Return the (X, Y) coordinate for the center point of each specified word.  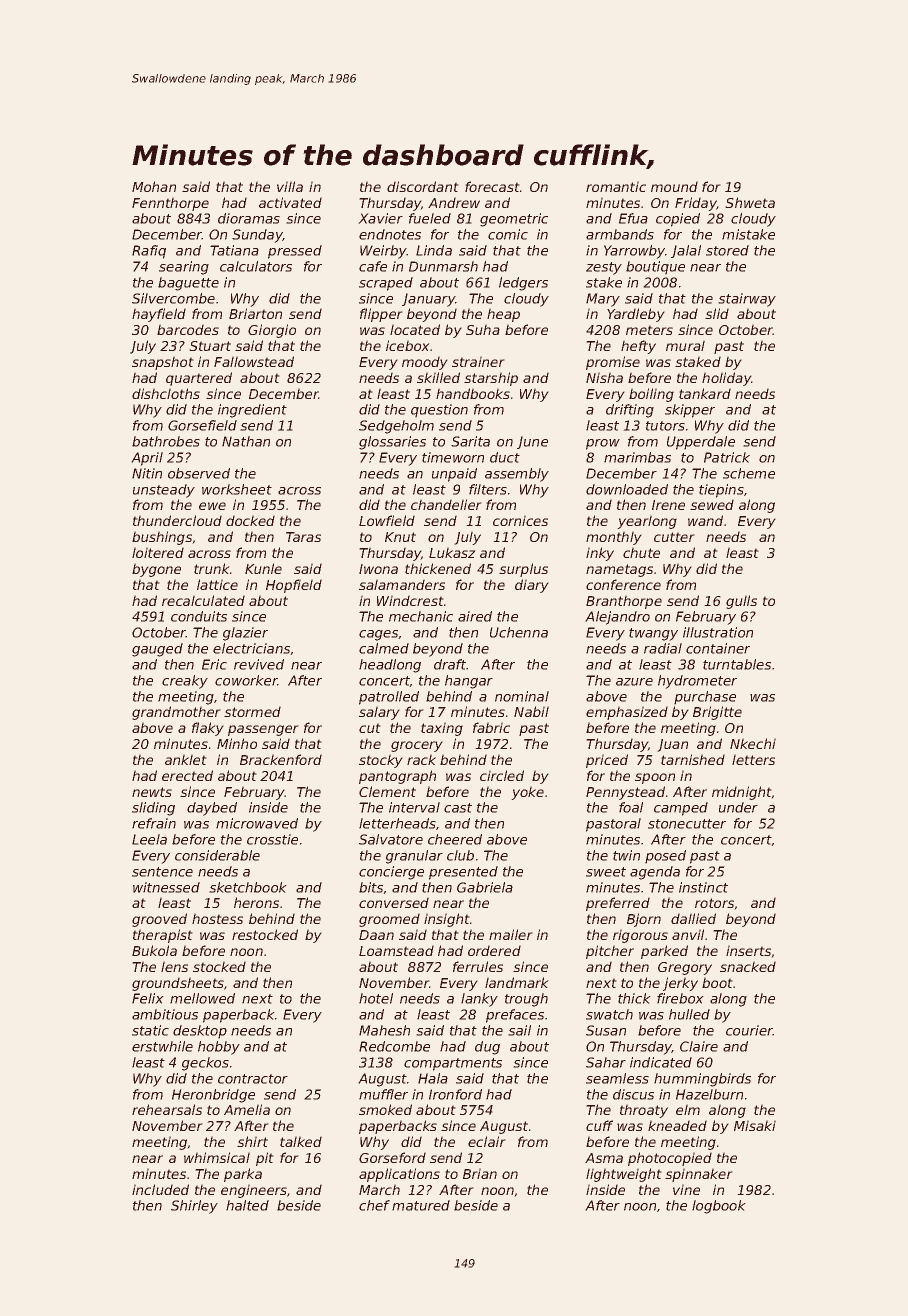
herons (256, 902)
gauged (157, 650)
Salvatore (391, 839)
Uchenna (519, 632)
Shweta (750, 202)
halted (247, 1205)
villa (290, 186)
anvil (688, 934)
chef (374, 1205)
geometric (514, 220)
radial (663, 648)
